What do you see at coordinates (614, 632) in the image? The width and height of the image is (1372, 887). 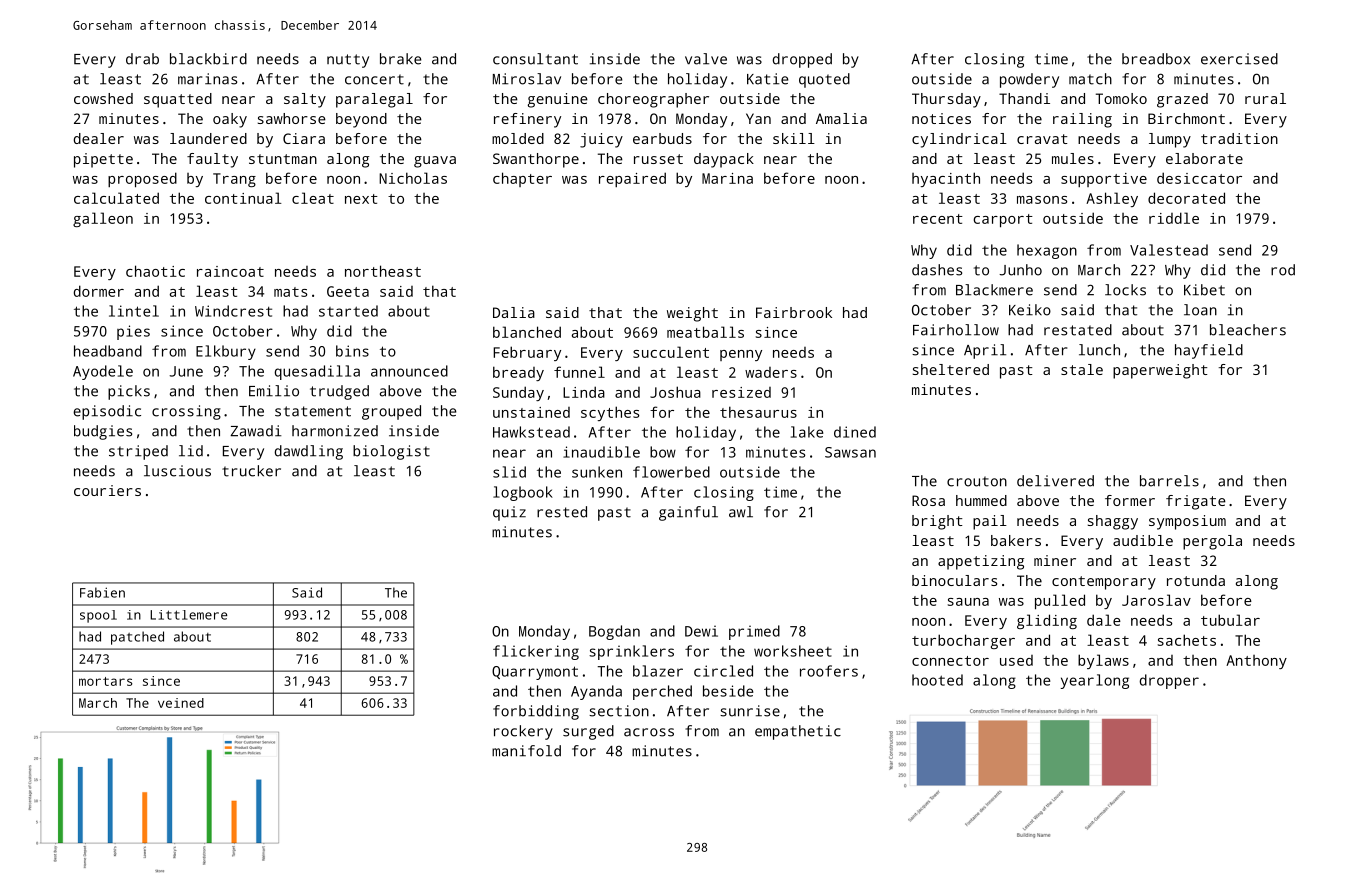 I see `Bogdan` at bounding box center [614, 632].
